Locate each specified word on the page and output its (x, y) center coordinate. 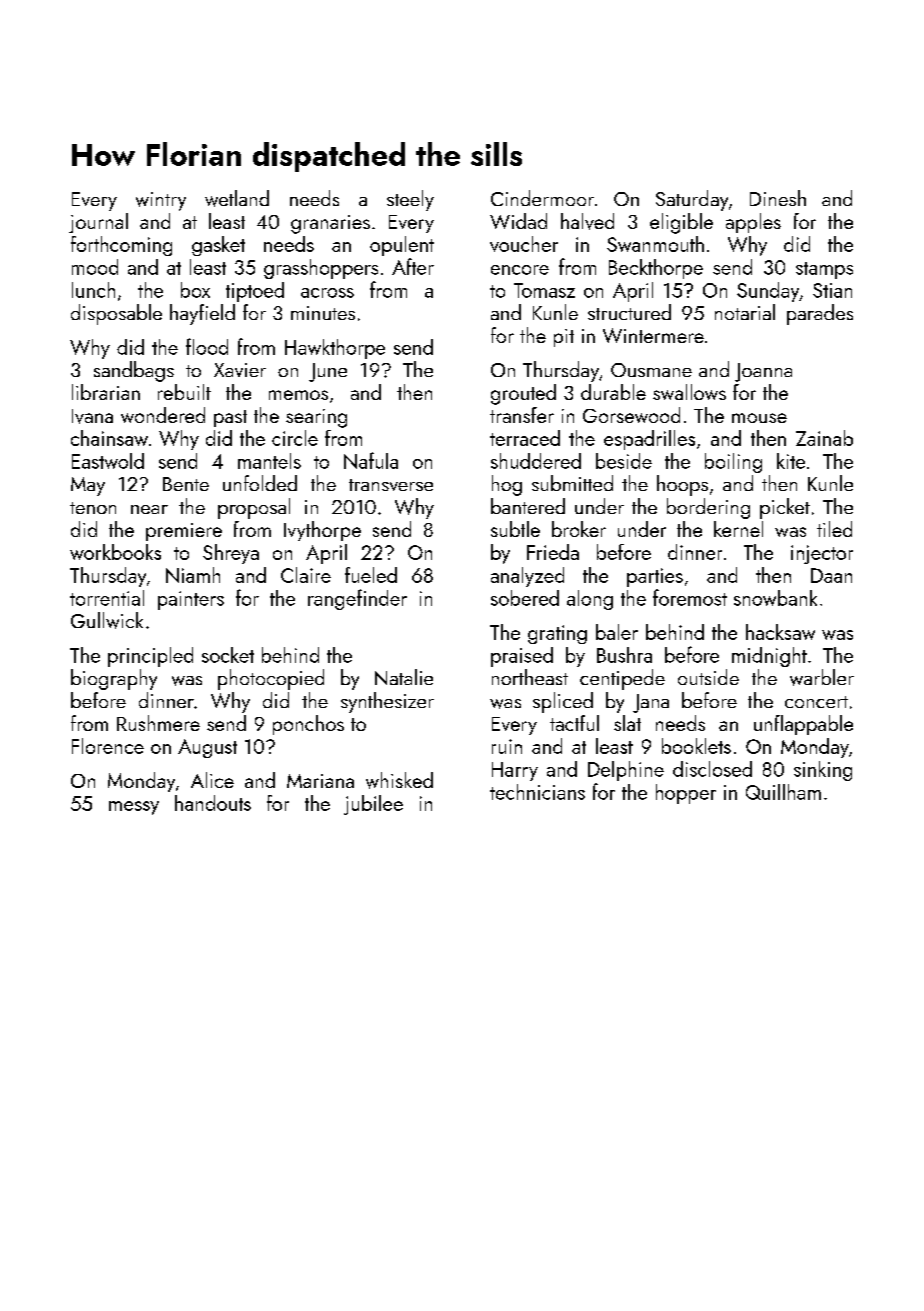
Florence (108, 746)
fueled (371, 575)
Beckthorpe (656, 269)
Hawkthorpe (335, 349)
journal (98, 223)
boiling (733, 463)
